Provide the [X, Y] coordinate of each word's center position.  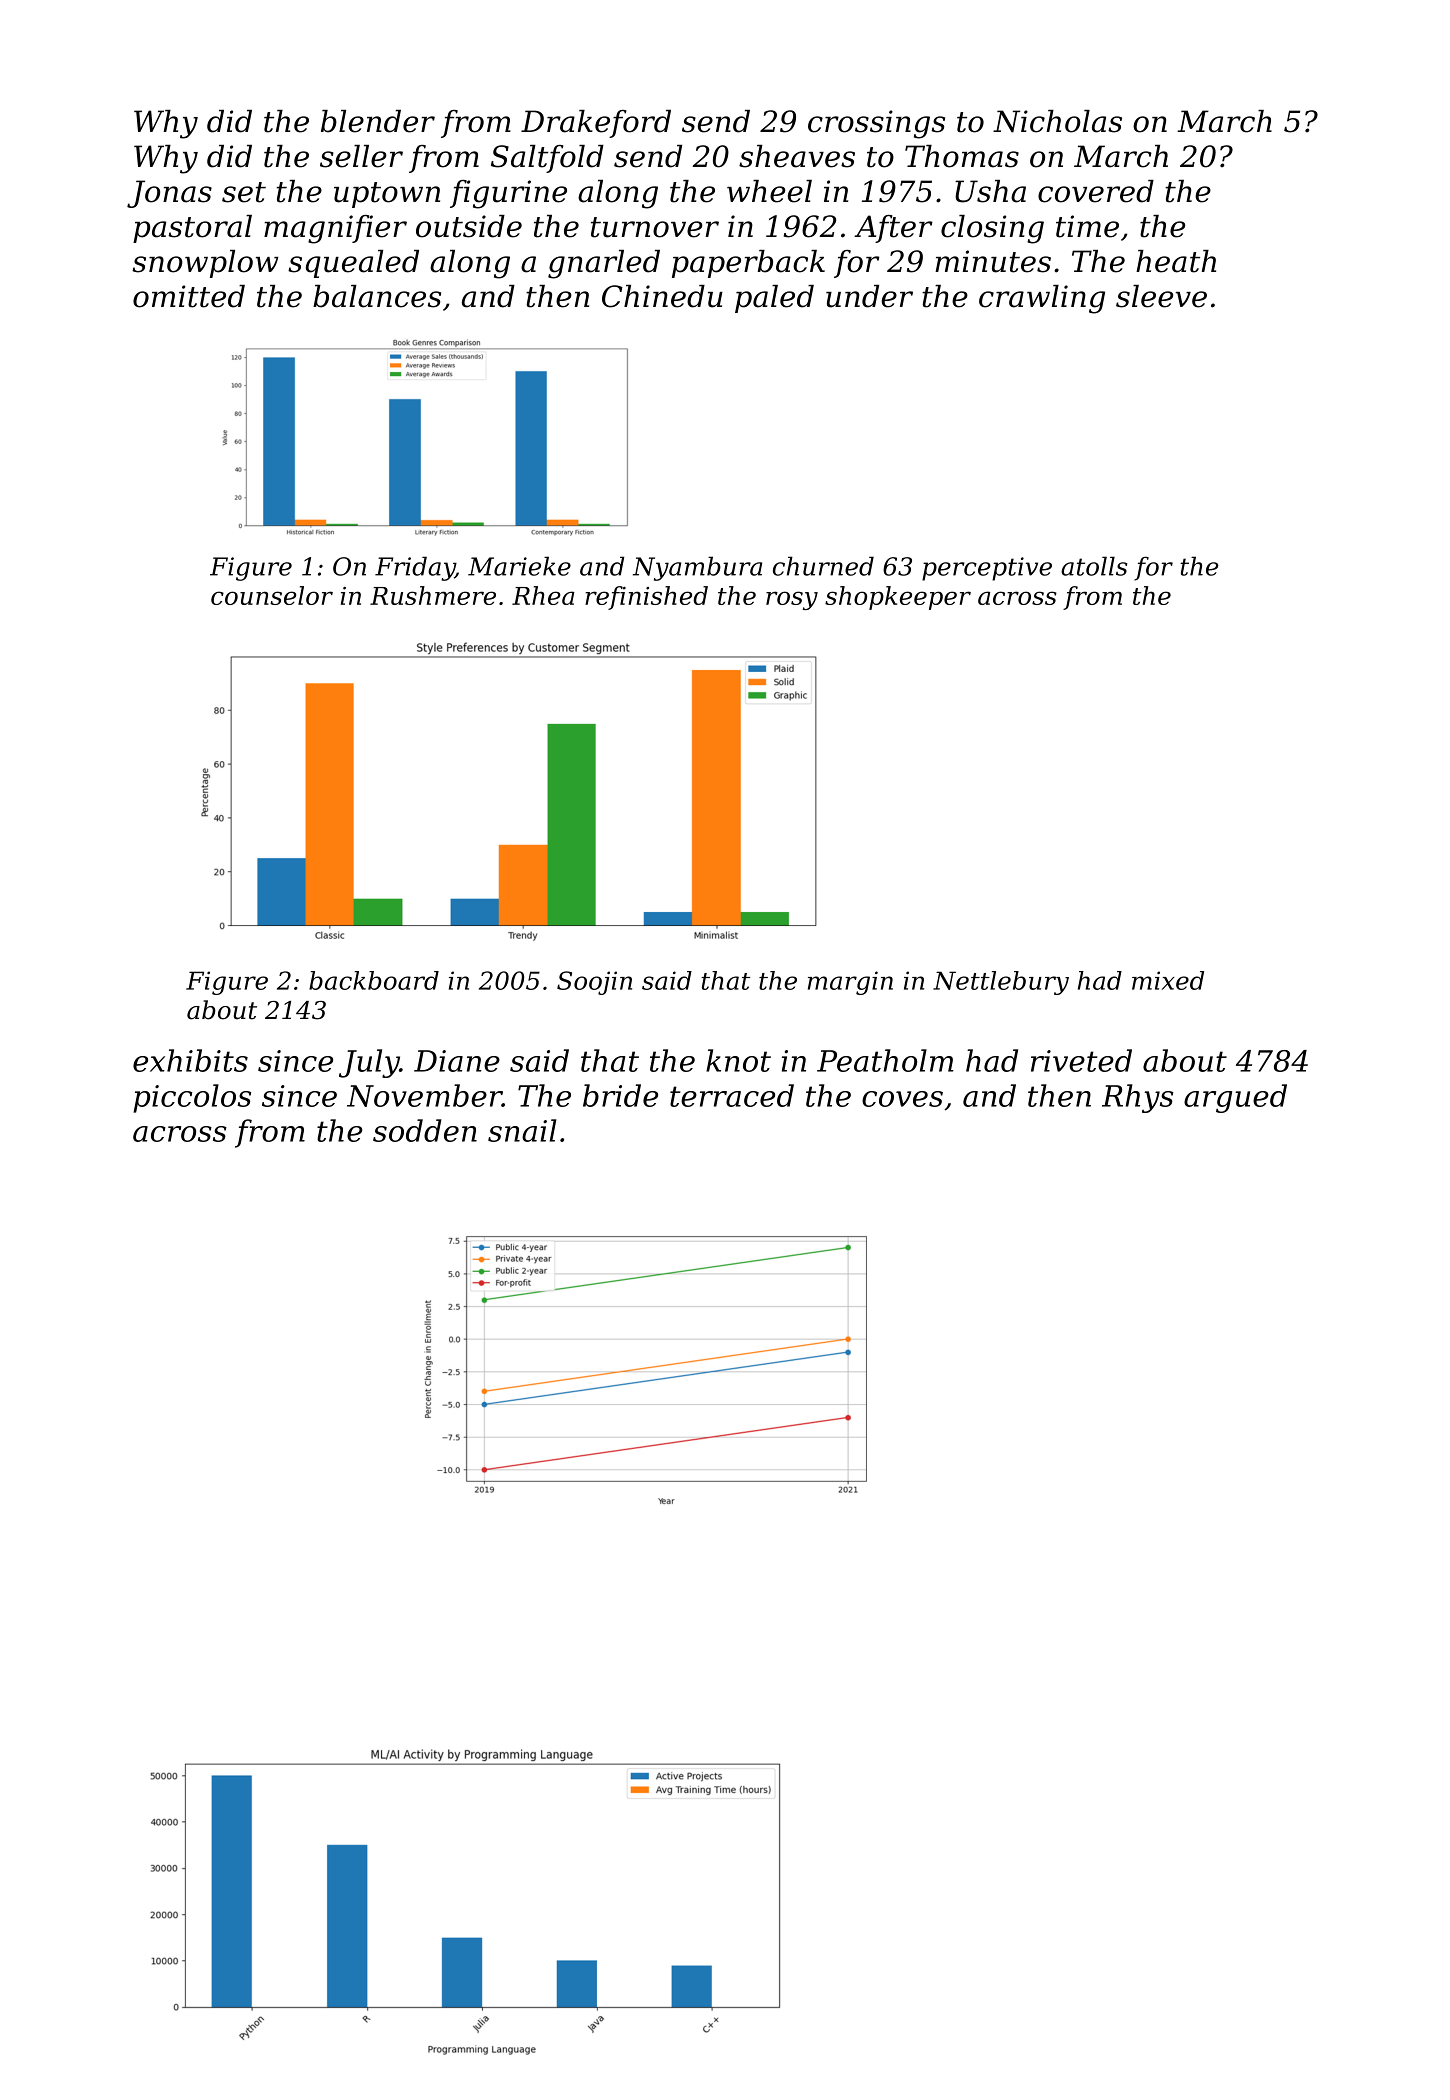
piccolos [192, 1098]
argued [1235, 1098]
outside [469, 226]
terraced [732, 1095]
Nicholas [1057, 121]
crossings [876, 124]
